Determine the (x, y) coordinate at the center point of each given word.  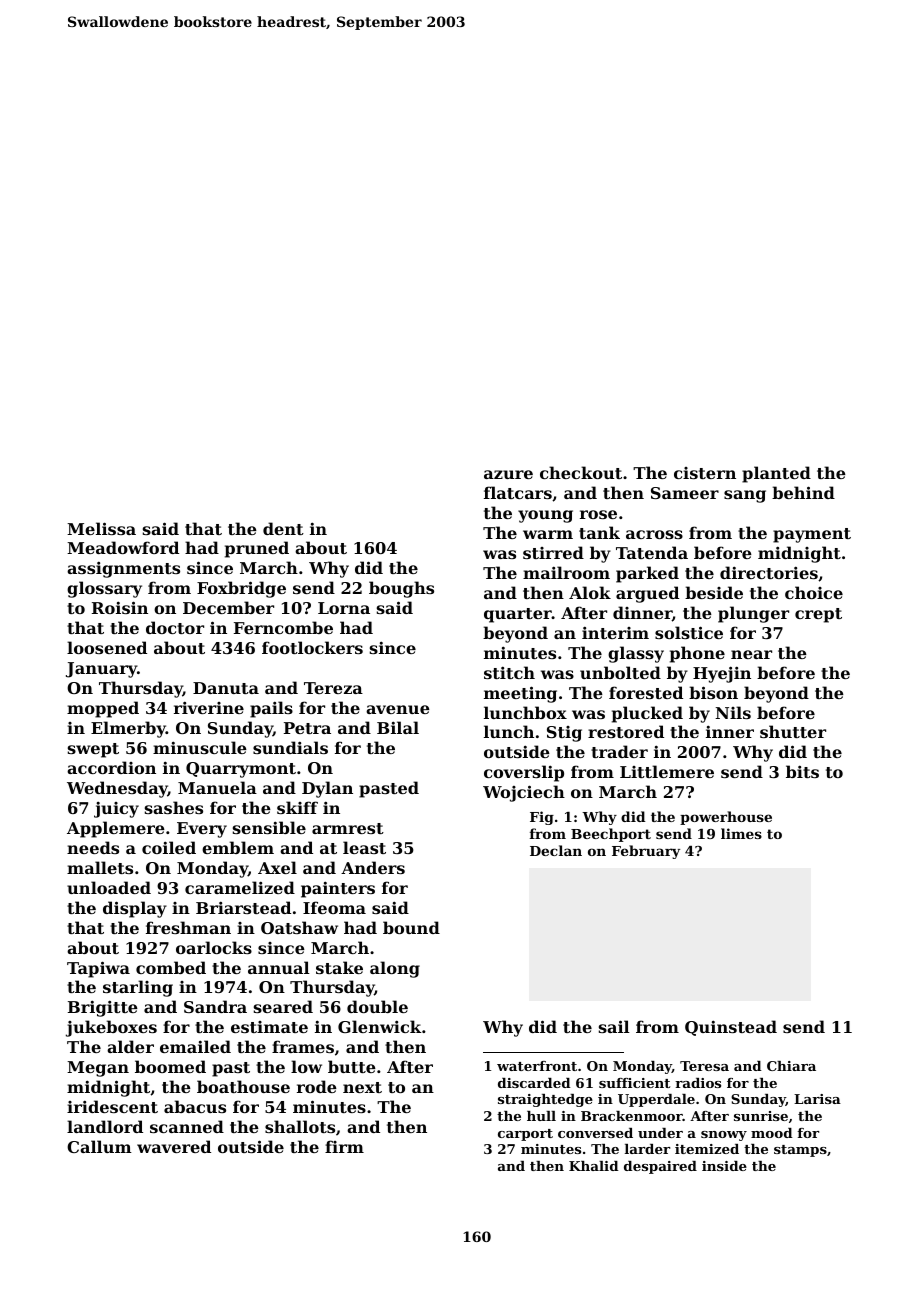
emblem (238, 847)
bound (411, 927)
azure (508, 474)
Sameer (685, 493)
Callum (99, 1146)
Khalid (594, 1166)
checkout (581, 472)
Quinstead (731, 1028)
